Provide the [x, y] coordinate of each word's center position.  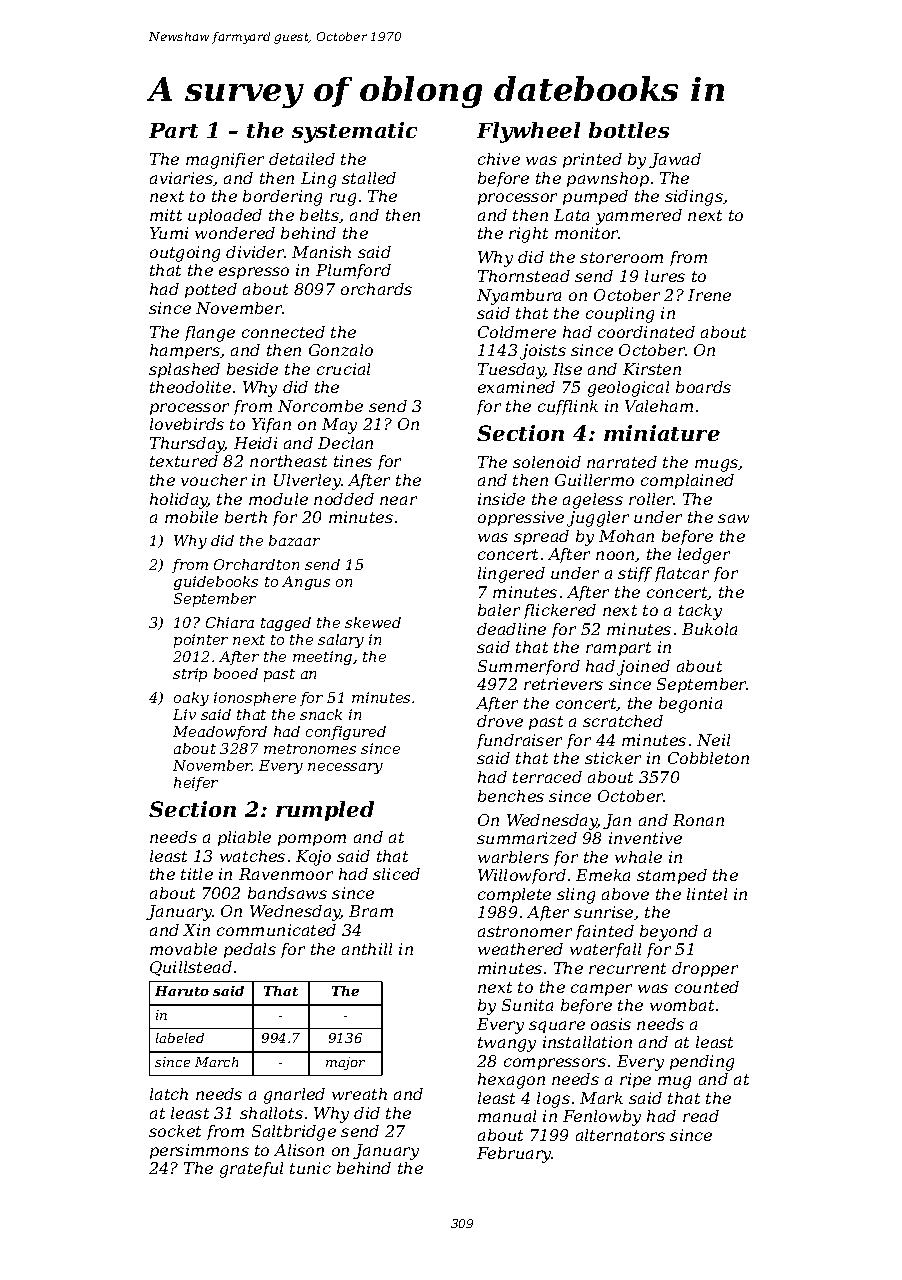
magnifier [225, 161]
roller [651, 499]
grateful [251, 1170]
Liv [184, 714]
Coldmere [517, 332]
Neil [713, 740]
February [514, 1155]
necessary [345, 768]
